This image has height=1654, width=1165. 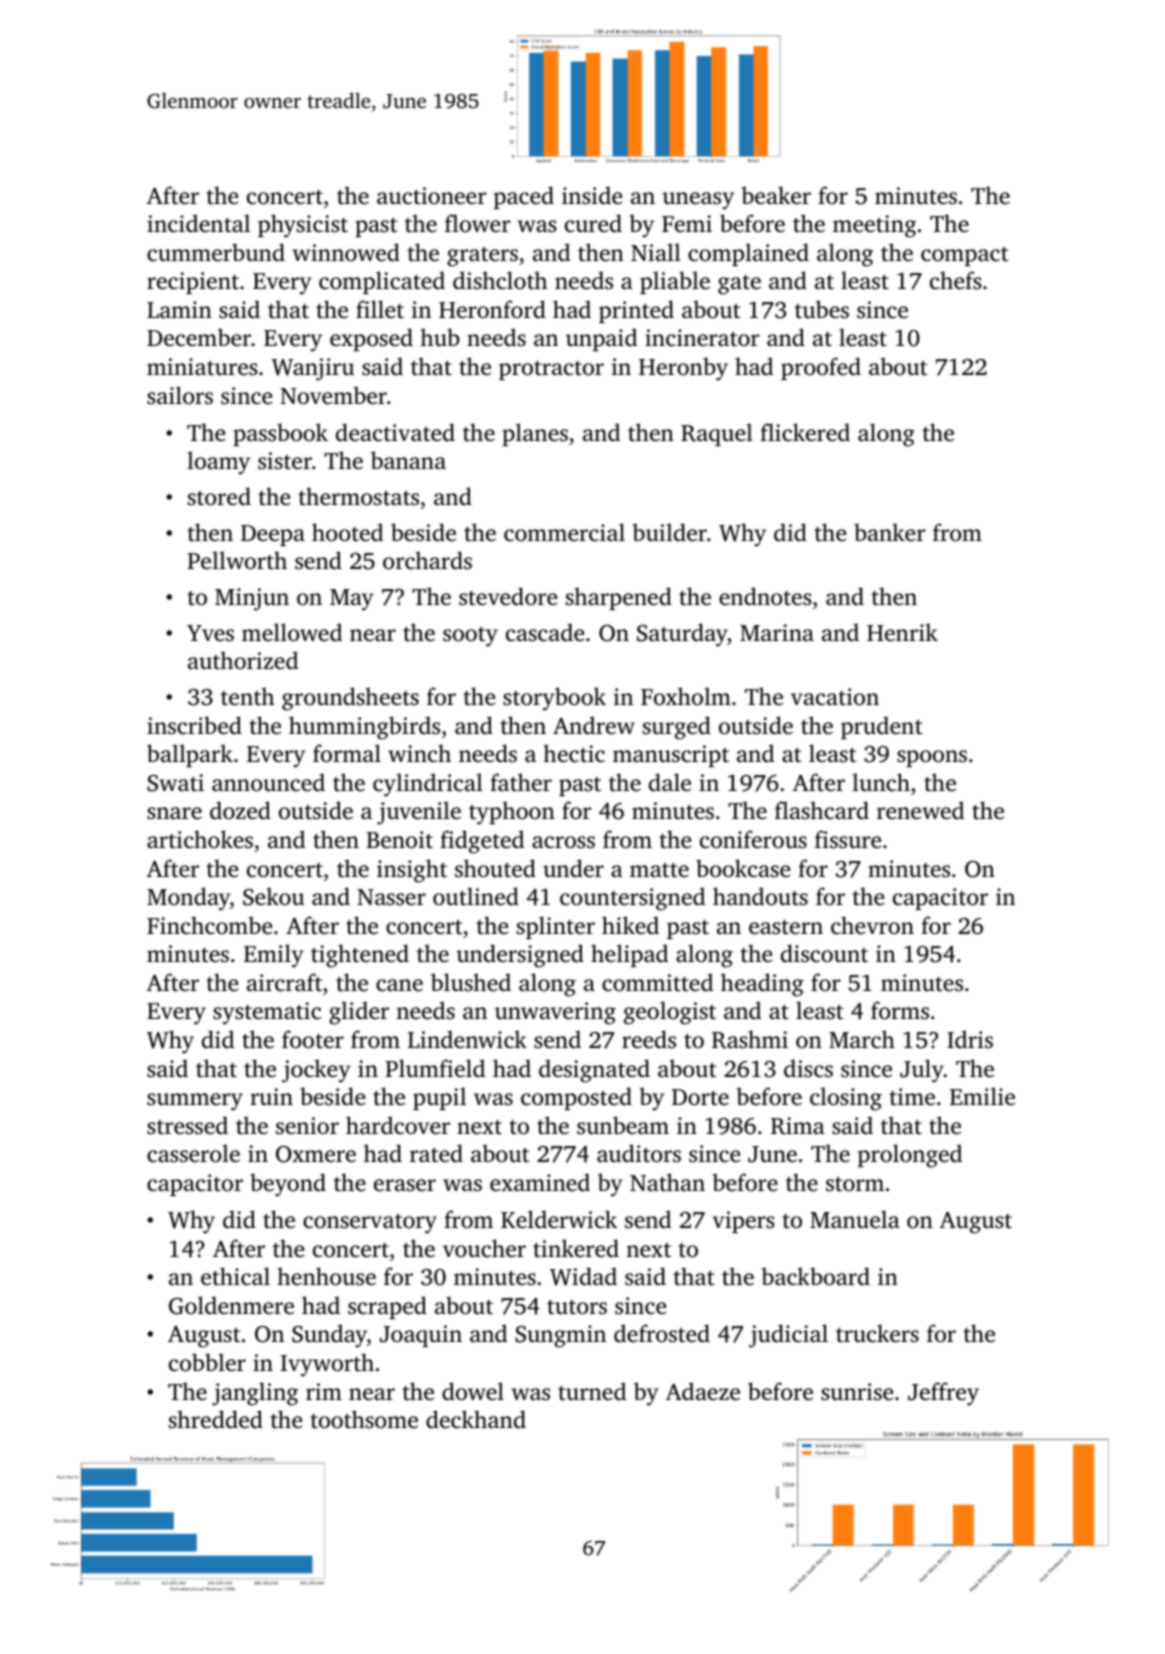 I want to click on toothsome, so click(x=364, y=1419).
